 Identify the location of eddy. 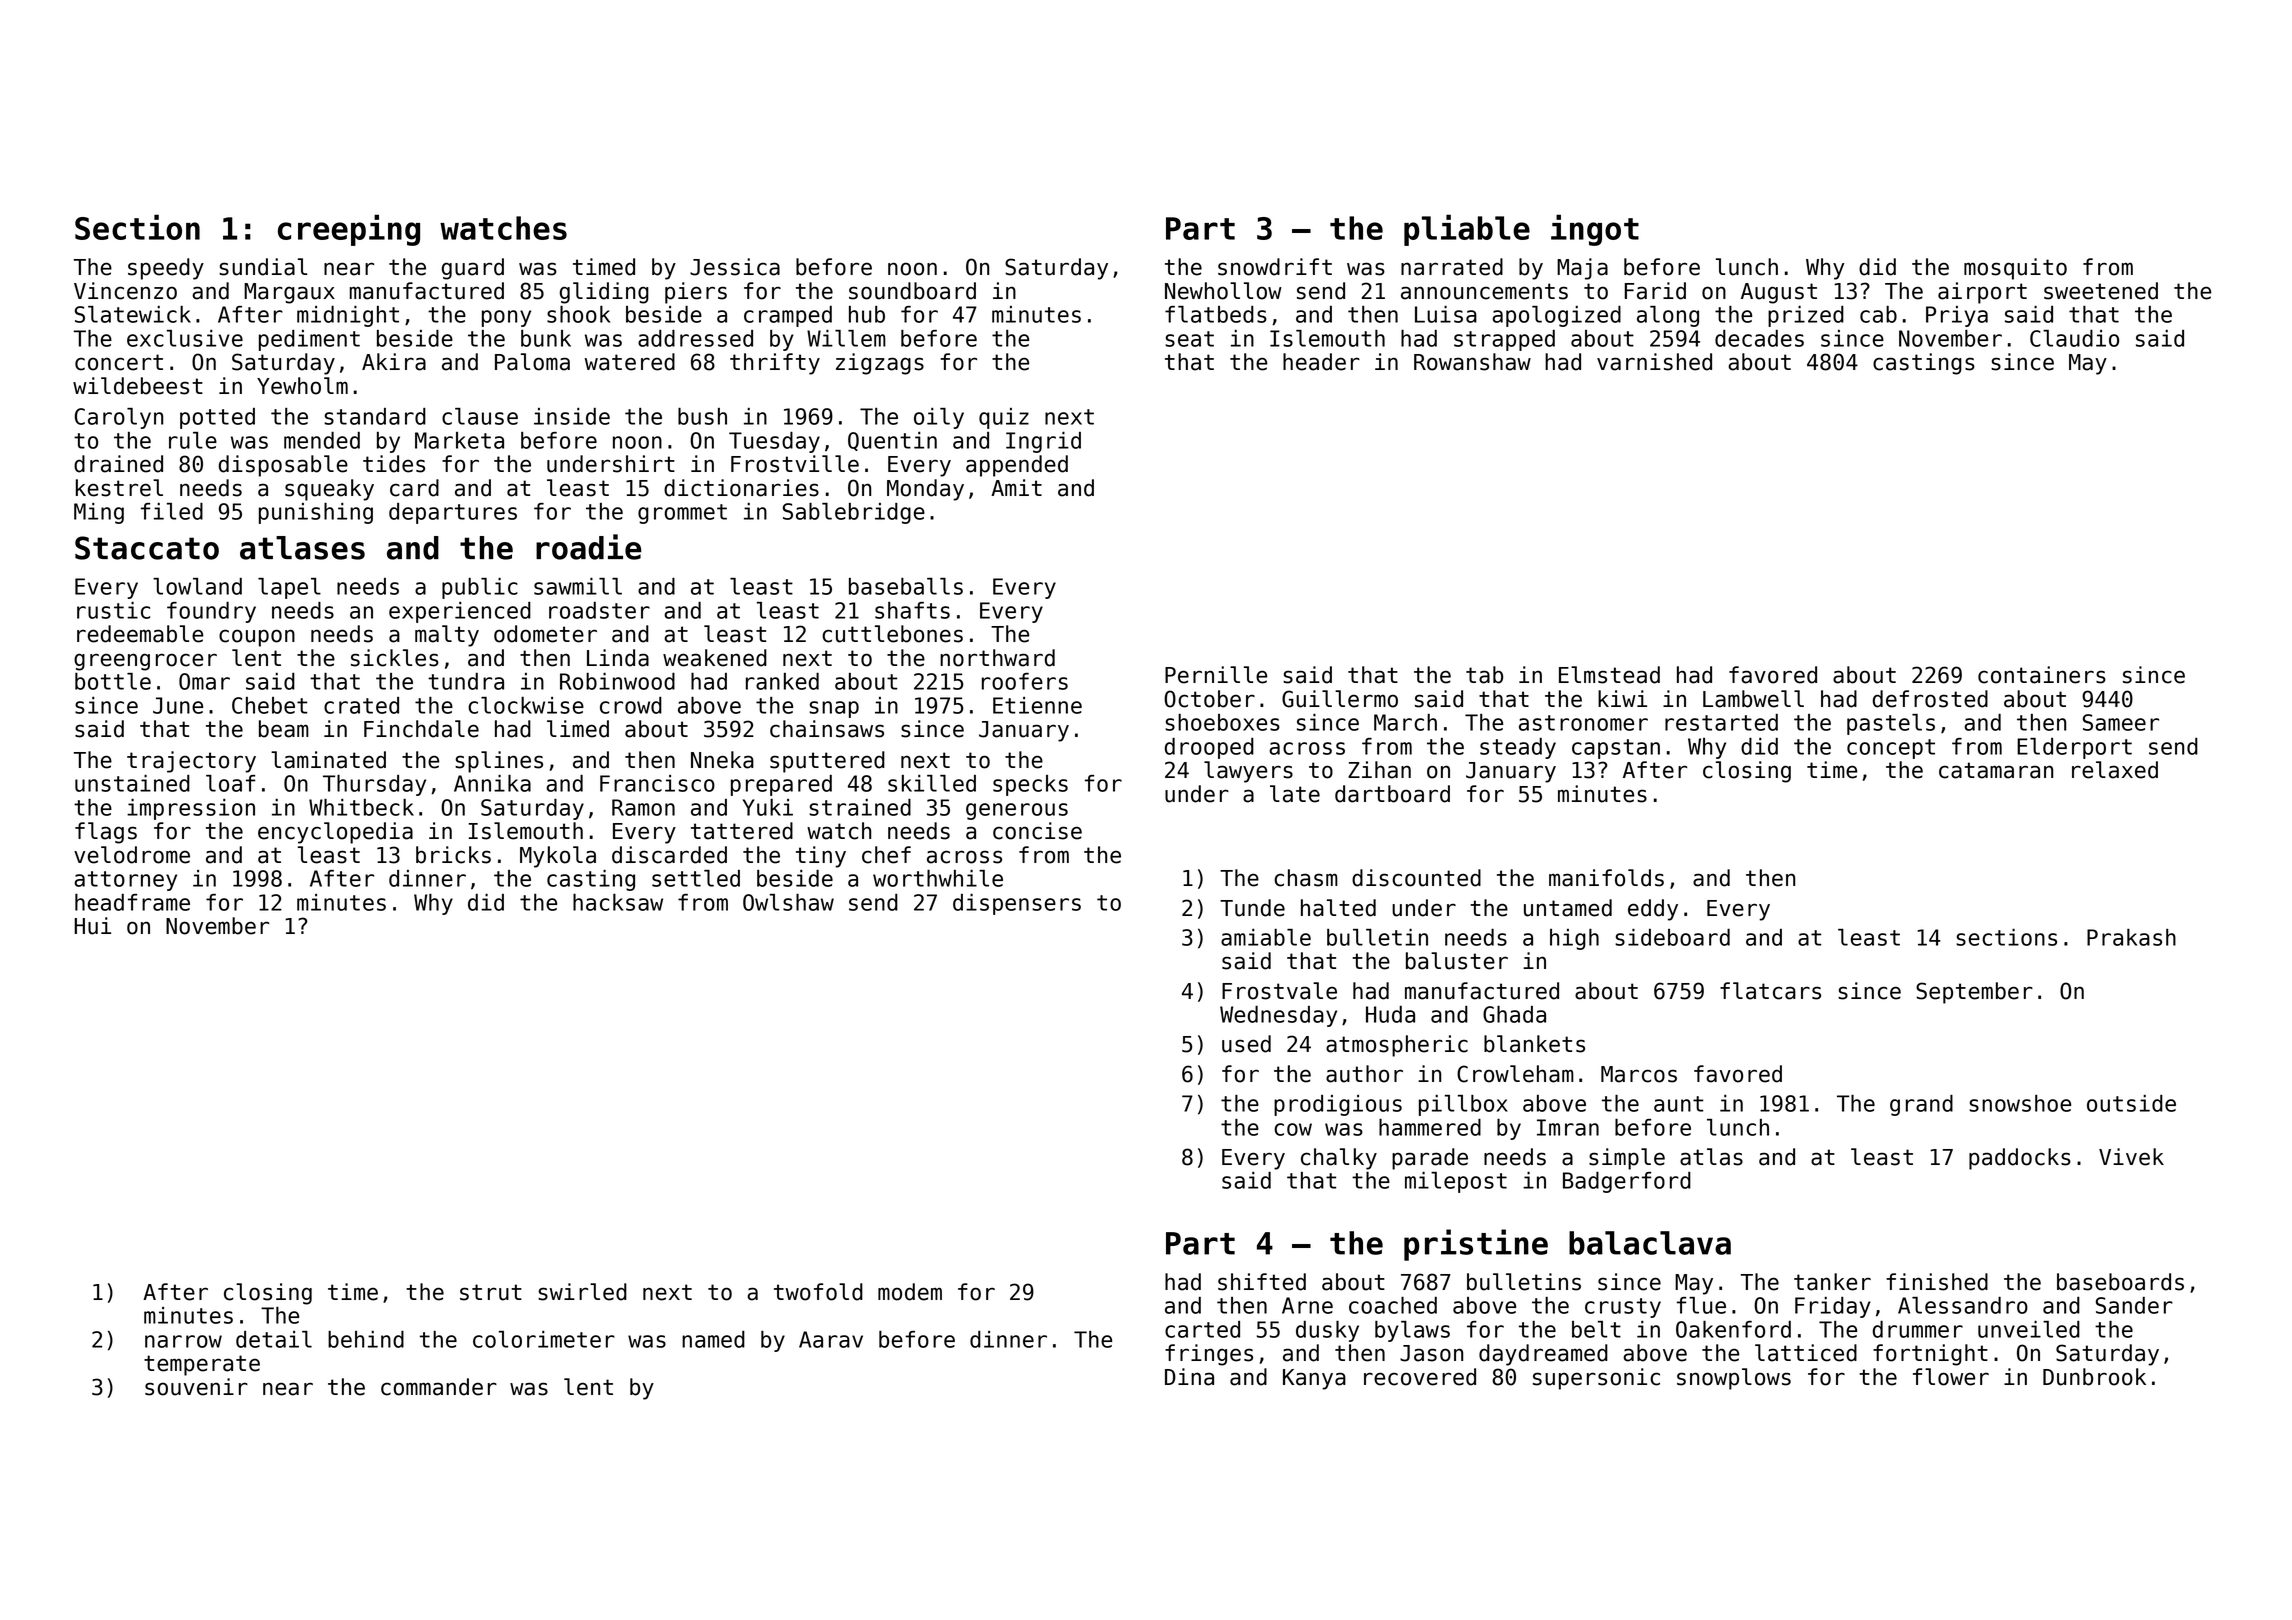
(1653, 910).
